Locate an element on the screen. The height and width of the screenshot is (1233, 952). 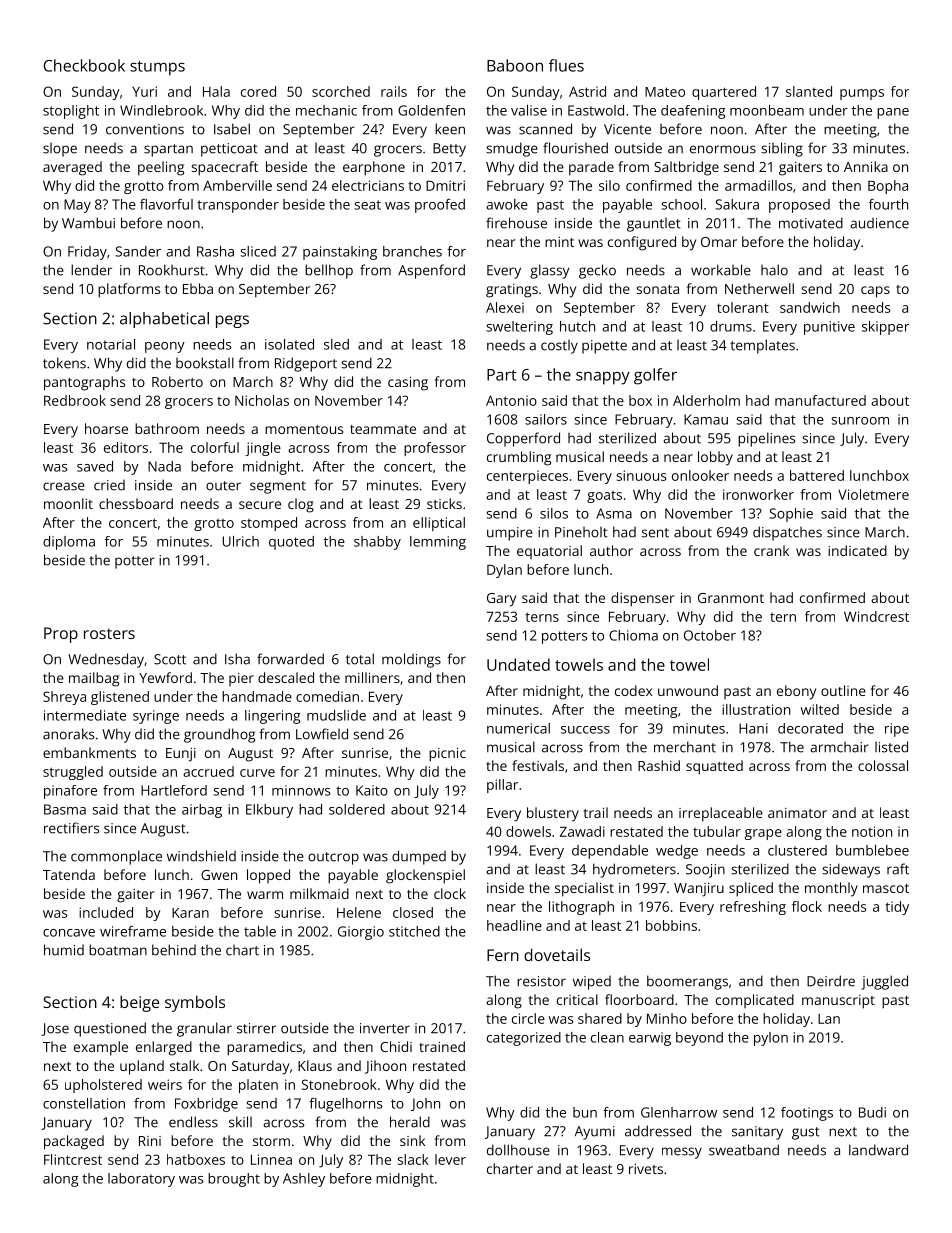
slanted is located at coordinates (809, 91).
